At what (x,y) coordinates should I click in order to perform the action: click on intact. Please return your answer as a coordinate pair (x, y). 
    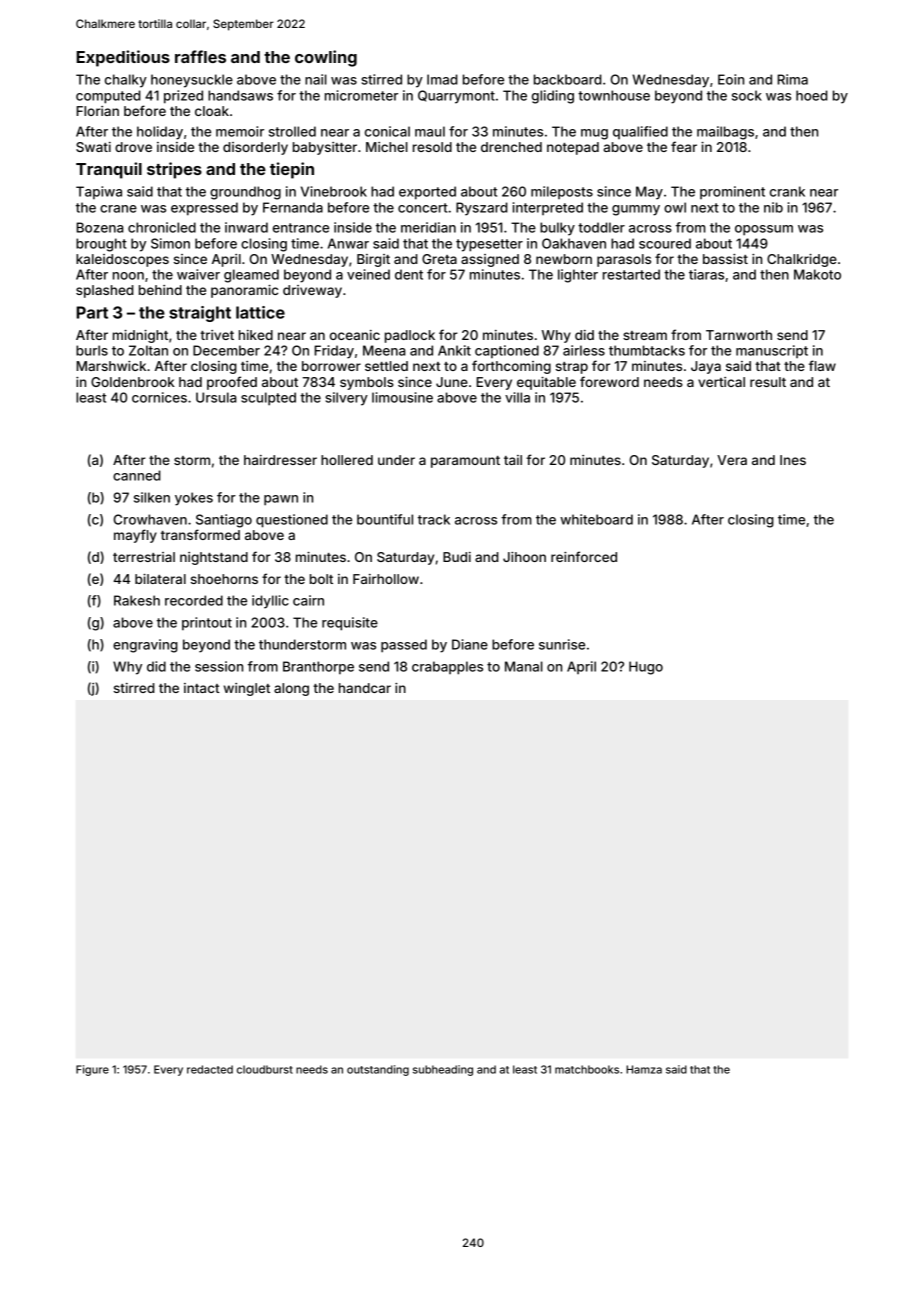
    Looking at the image, I should click on (202, 688).
